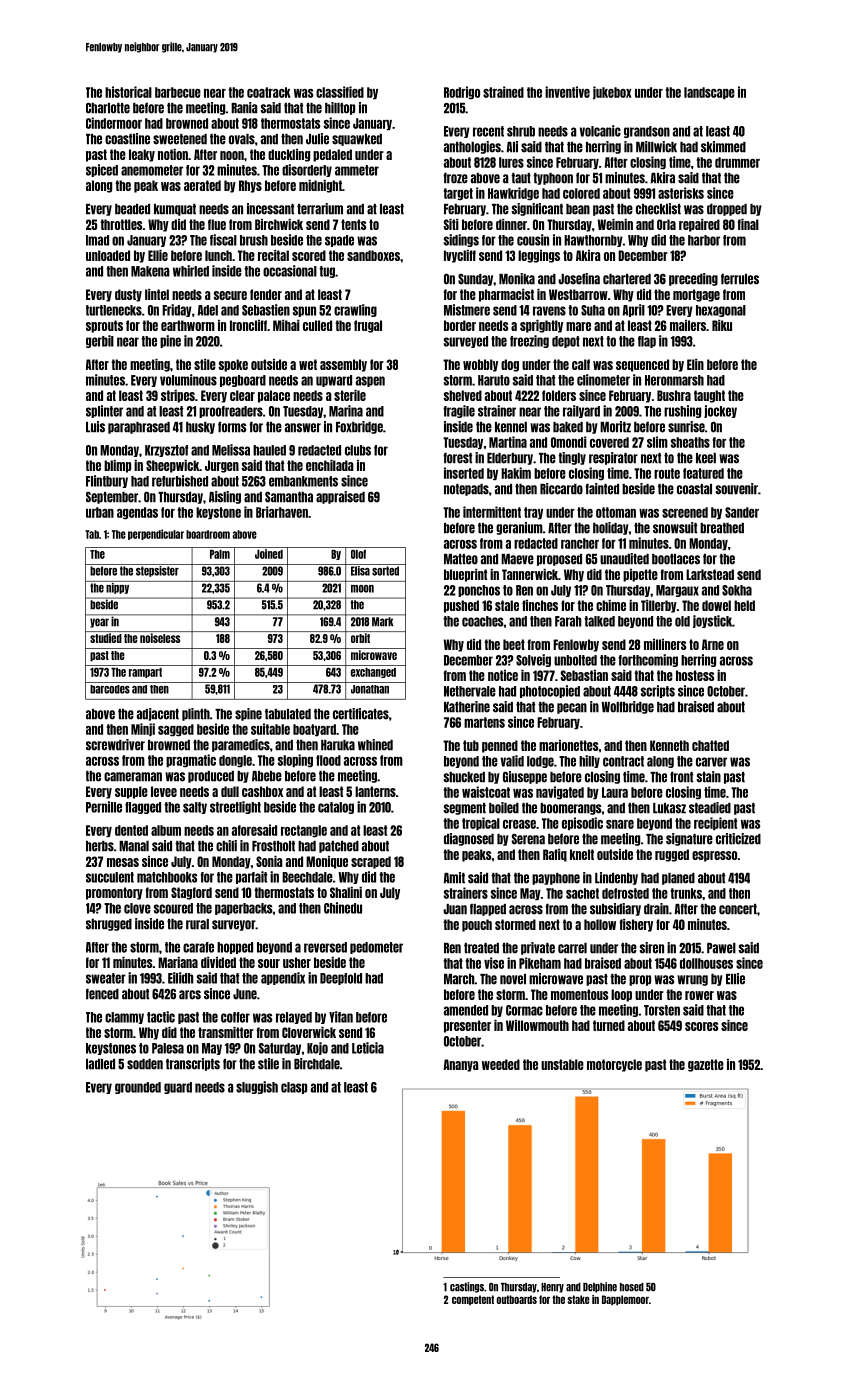  I want to click on Charlotte, so click(108, 108).
